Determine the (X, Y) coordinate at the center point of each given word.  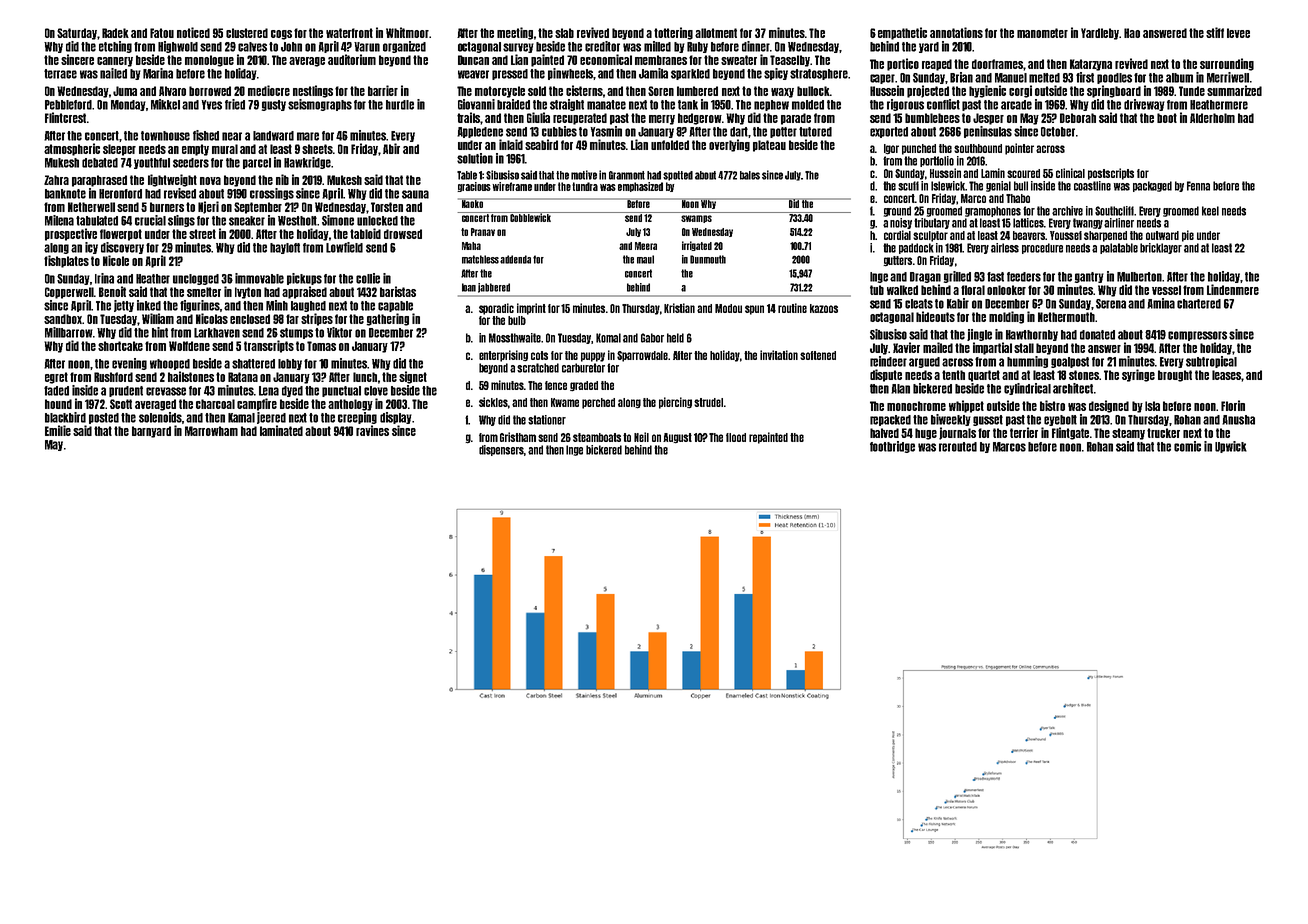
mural (225, 149)
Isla (1152, 406)
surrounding (1227, 64)
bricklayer (1161, 248)
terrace (60, 74)
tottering (673, 33)
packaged (1152, 186)
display (396, 418)
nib (282, 179)
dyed (292, 391)
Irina (104, 278)
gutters (897, 261)
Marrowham (211, 431)
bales (750, 175)
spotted (678, 176)
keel (1210, 211)
